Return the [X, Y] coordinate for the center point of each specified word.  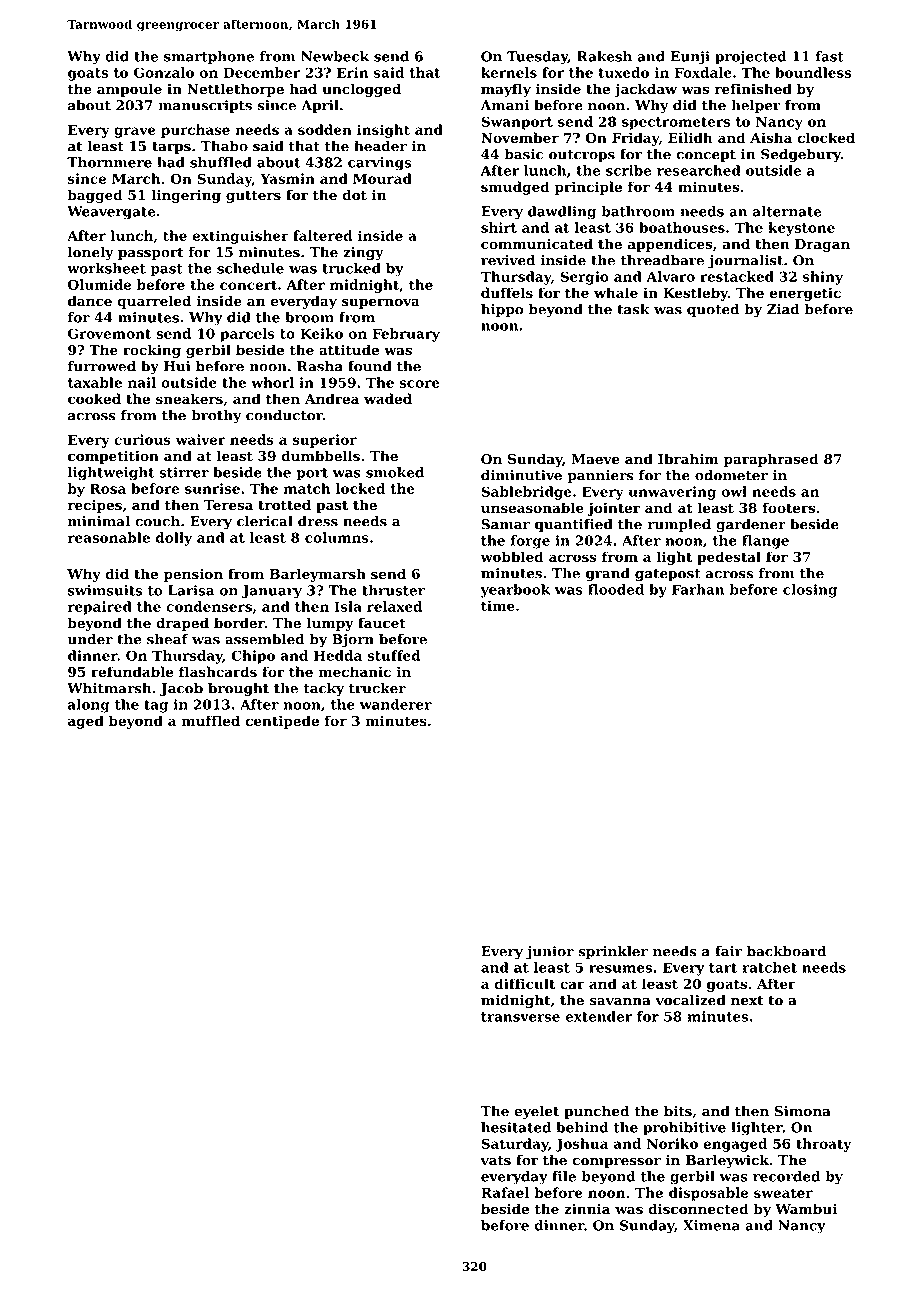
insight [383, 131]
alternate [787, 211]
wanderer [396, 704]
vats [495, 1161]
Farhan [698, 589]
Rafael [505, 1192]
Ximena [711, 1225]
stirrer [184, 472]
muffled [211, 720]
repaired [100, 608]
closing [810, 591]
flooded [616, 589]
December [262, 72]
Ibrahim [688, 458]
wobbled [512, 556]
